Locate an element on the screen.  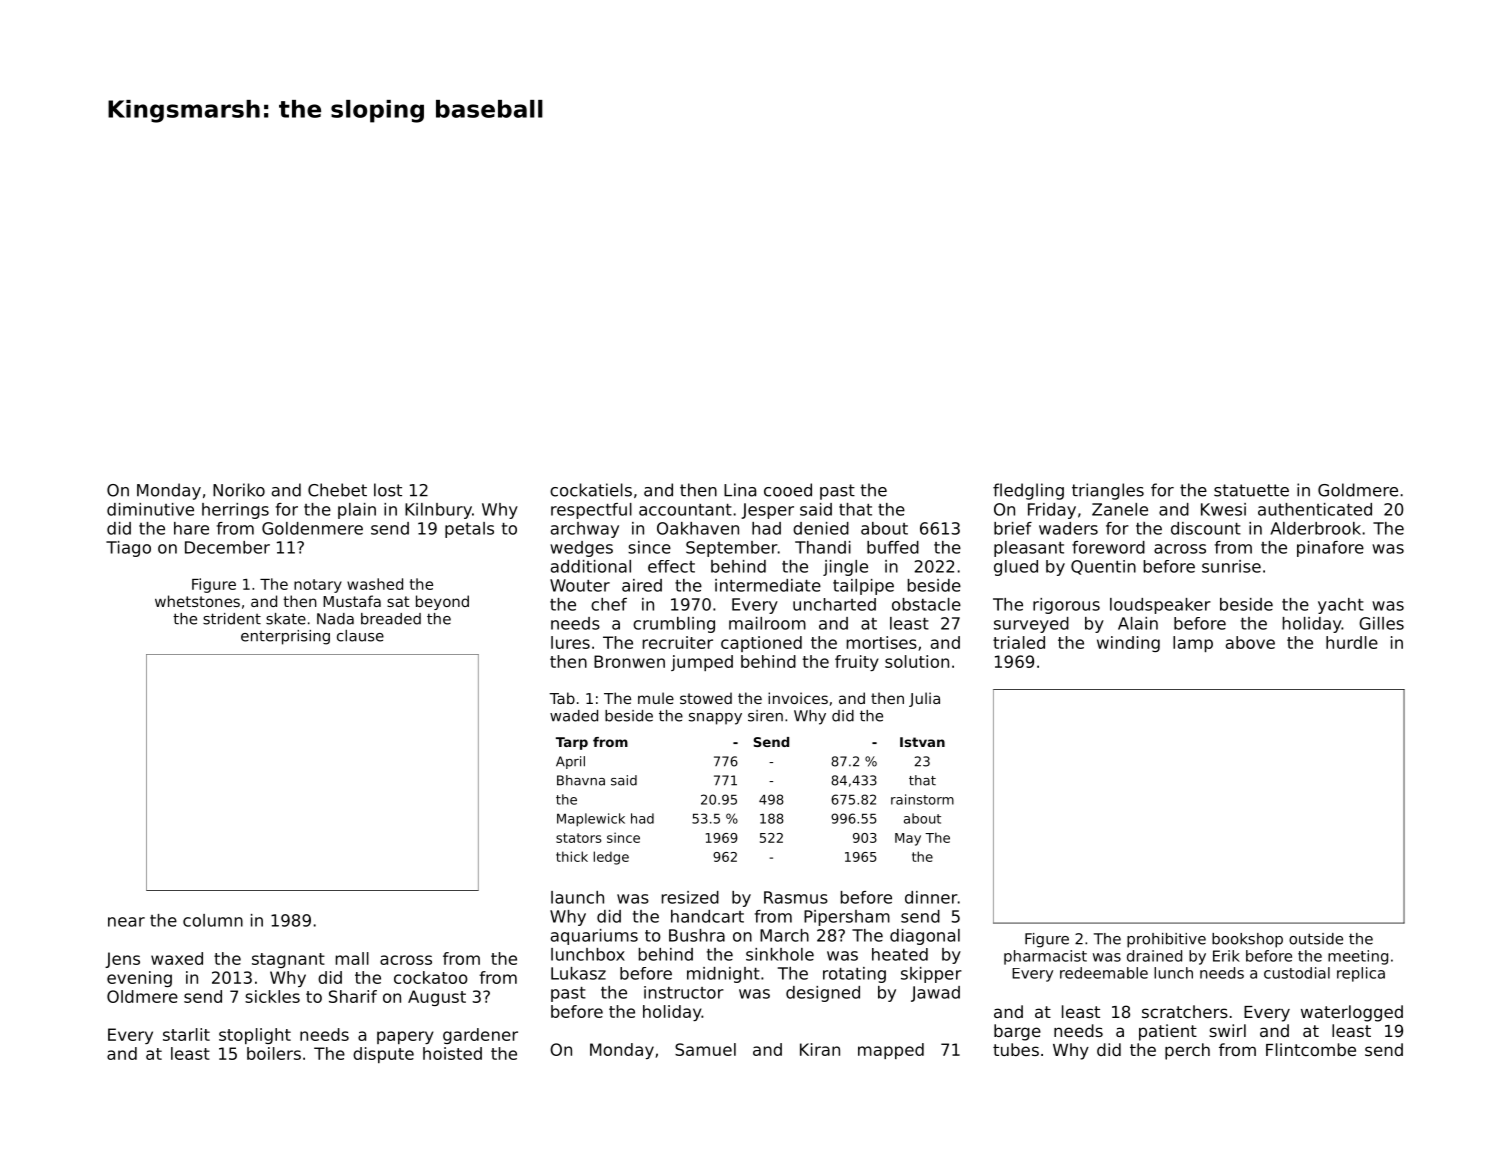
May is located at coordinates (908, 839).
